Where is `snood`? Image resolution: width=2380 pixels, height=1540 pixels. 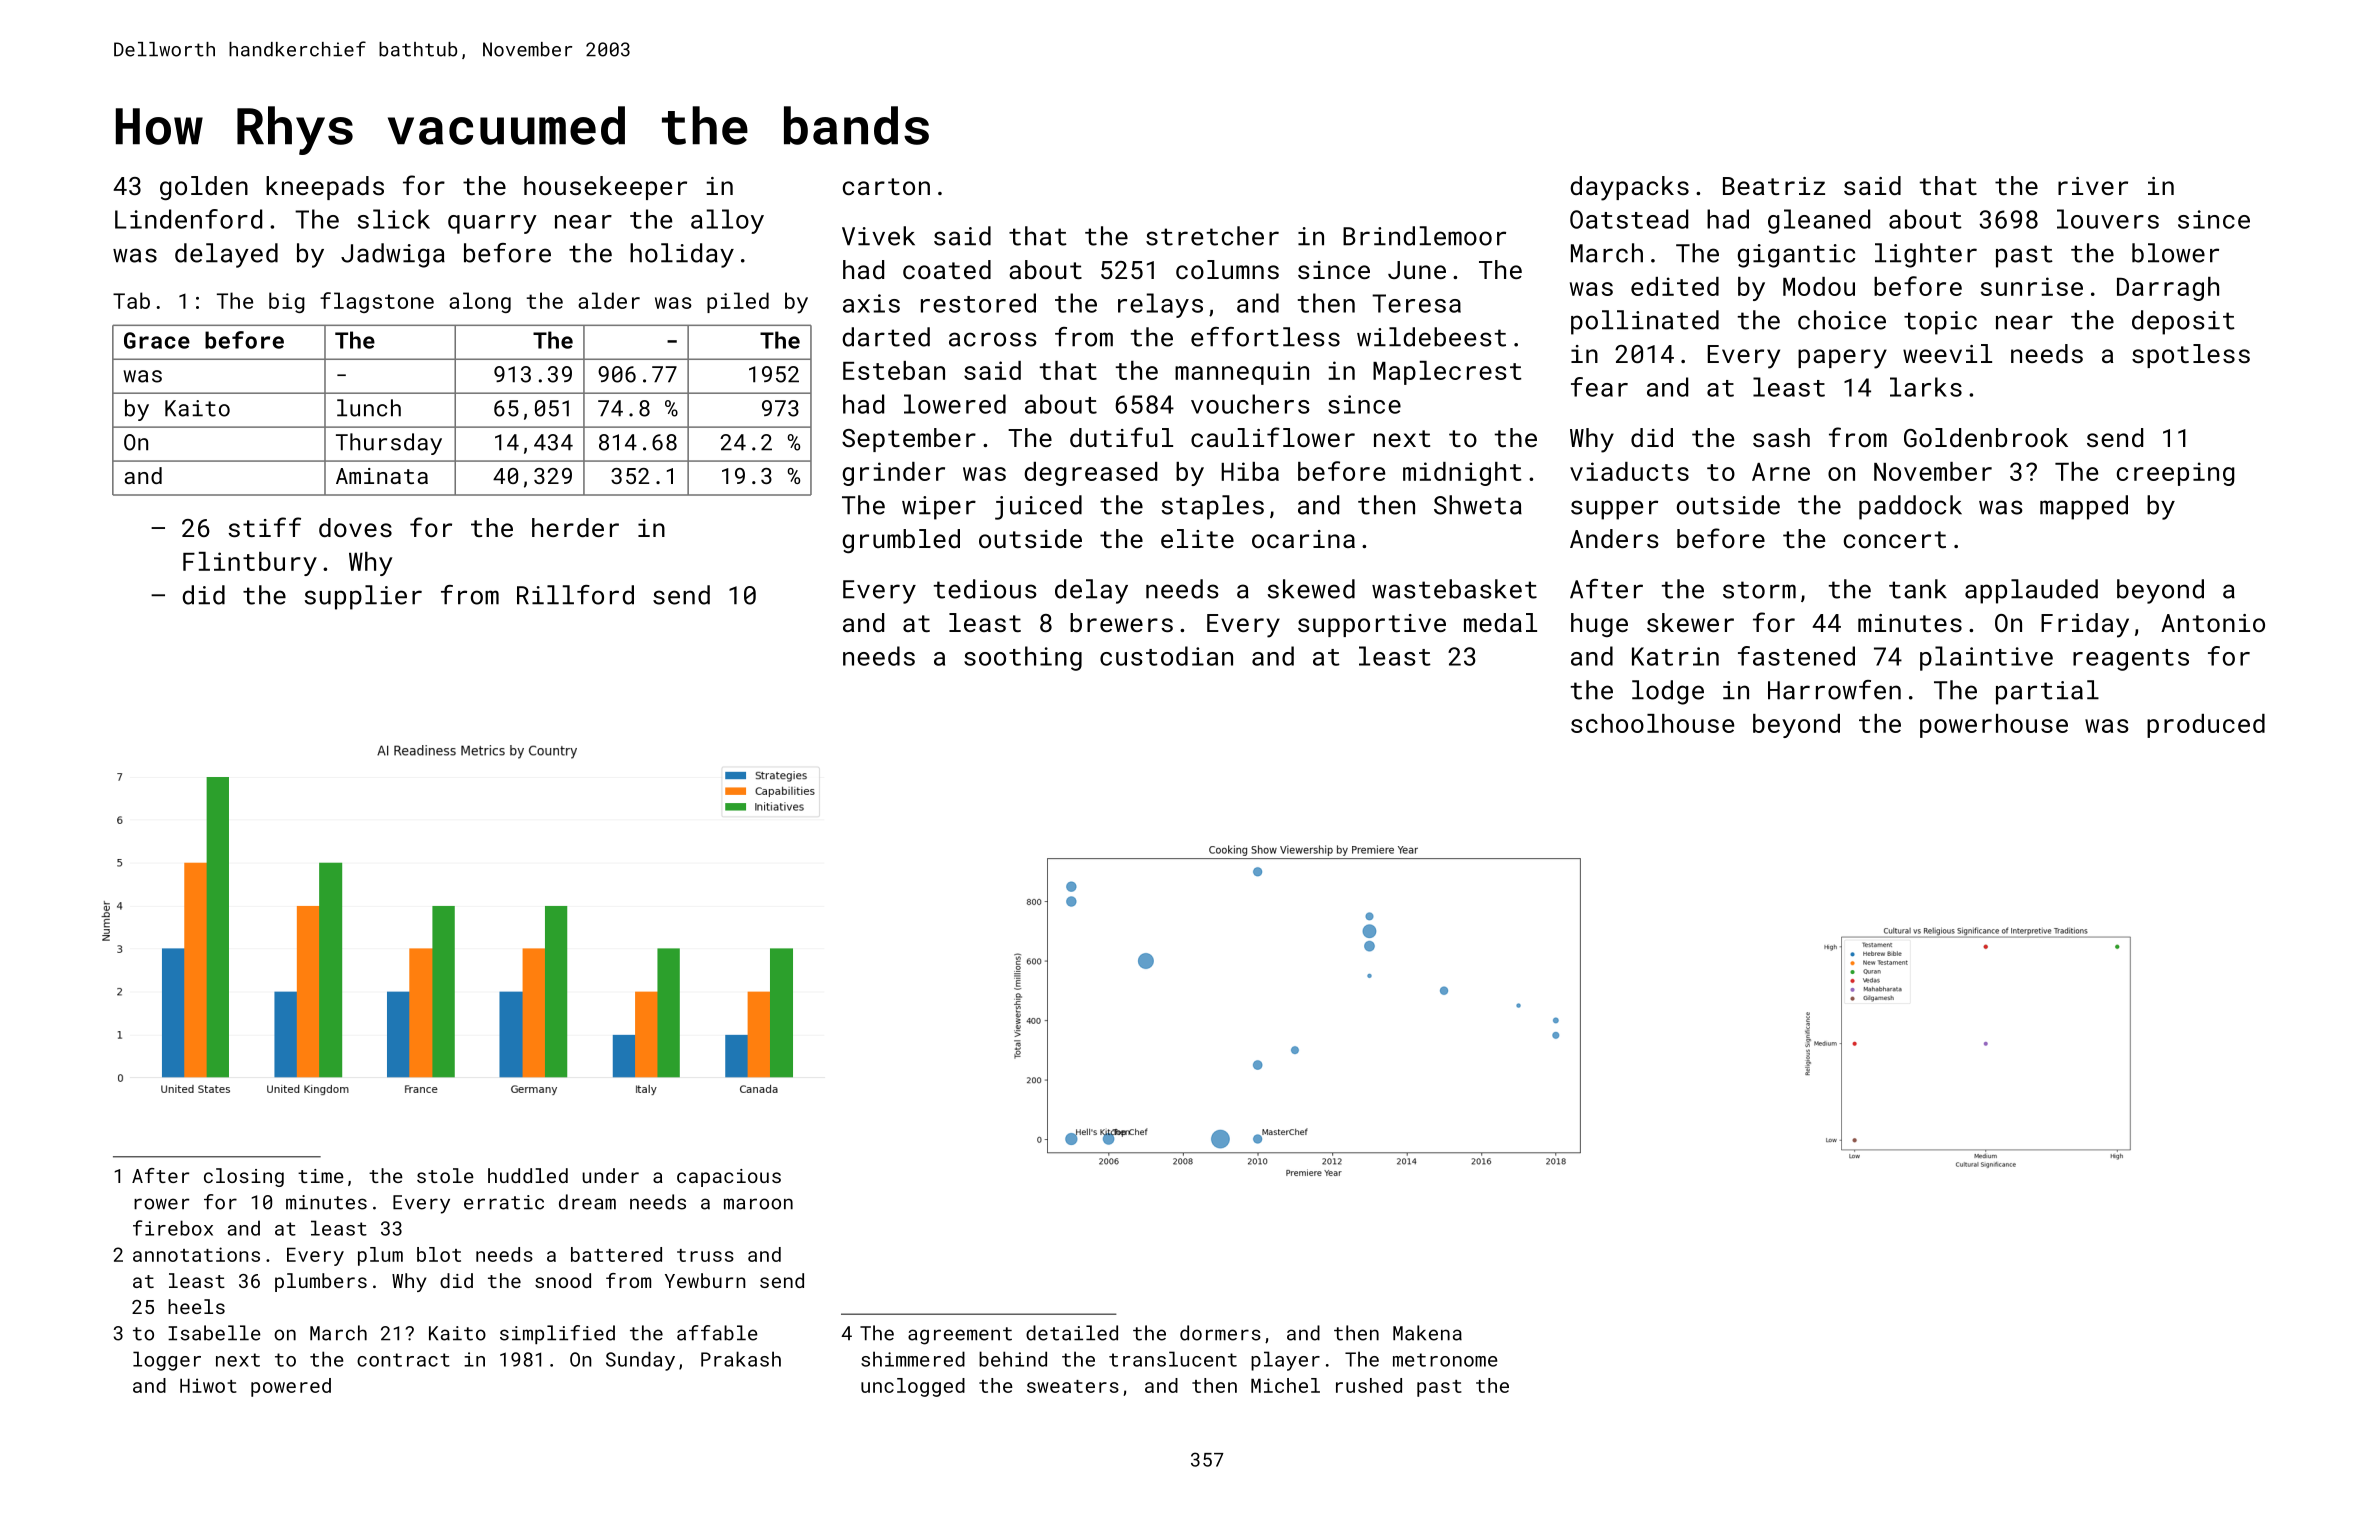
snood is located at coordinates (563, 1280).
